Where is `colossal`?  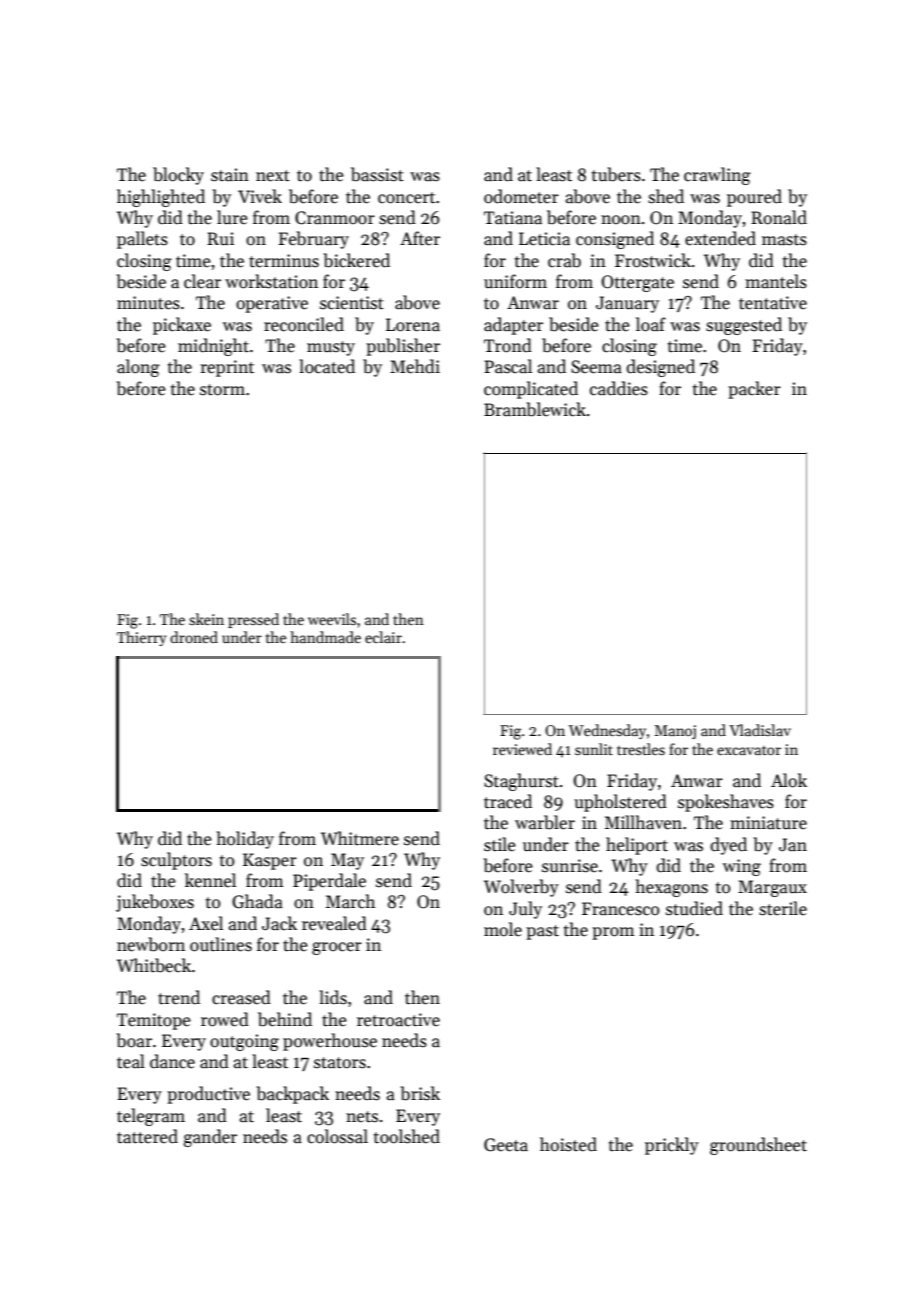 colossal is located at coordinates (337, 1136).
